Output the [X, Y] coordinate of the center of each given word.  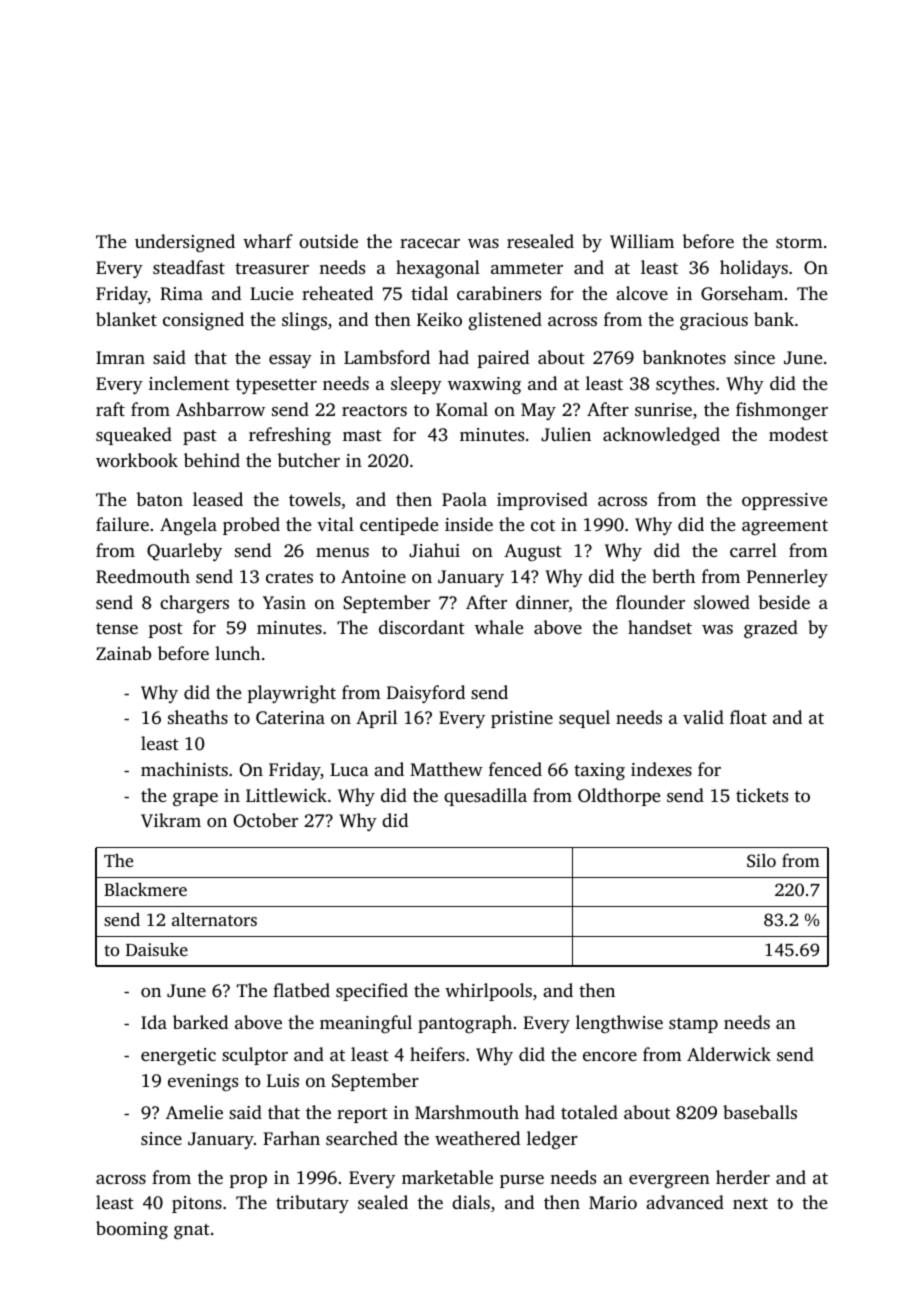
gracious [714, 321]
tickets [762, 795]
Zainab [123, 653]
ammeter [527, 268]
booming [132, 1230]
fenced [515, 769]
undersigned [185, 243]
